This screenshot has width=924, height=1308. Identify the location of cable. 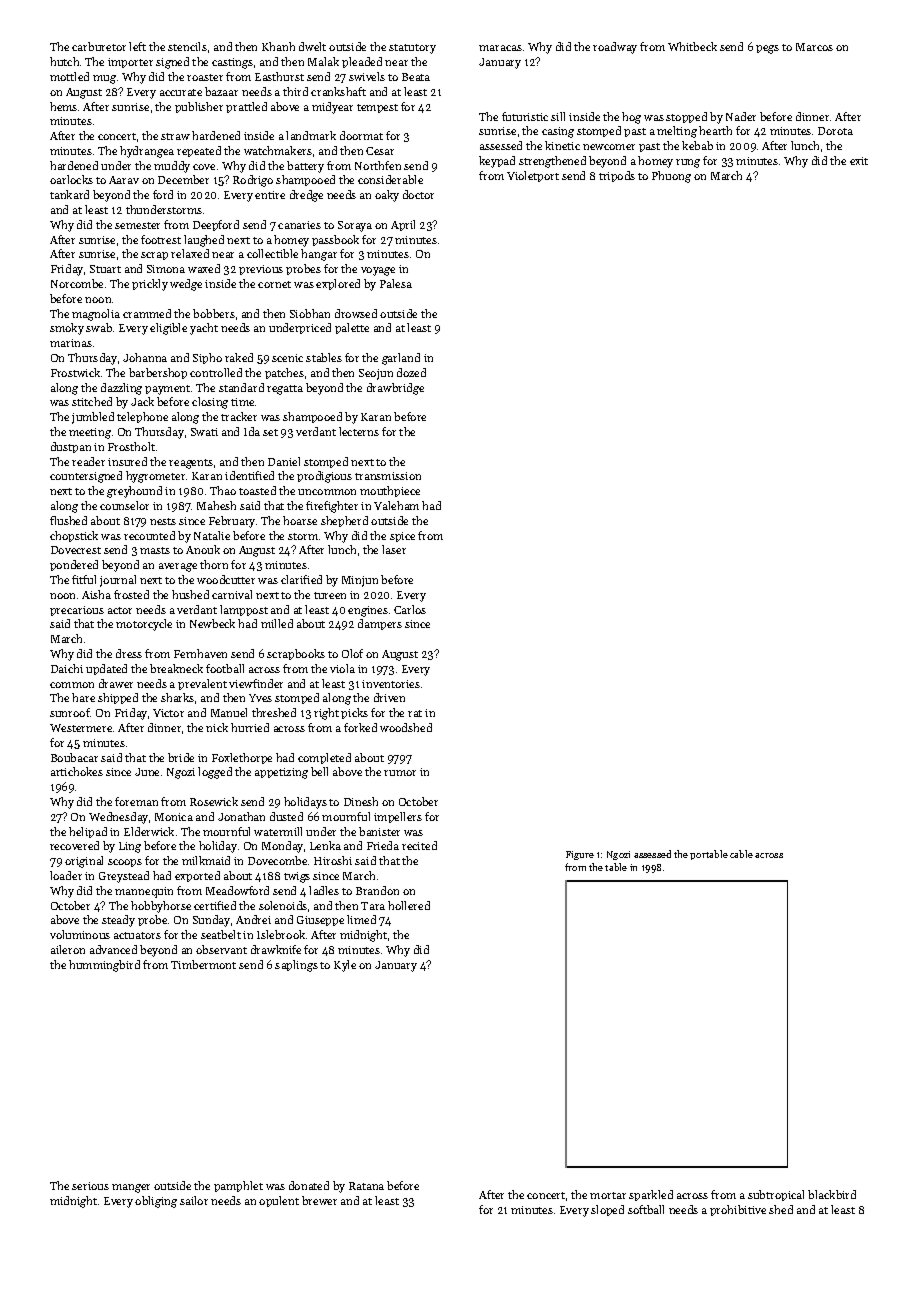
(741, 854).
